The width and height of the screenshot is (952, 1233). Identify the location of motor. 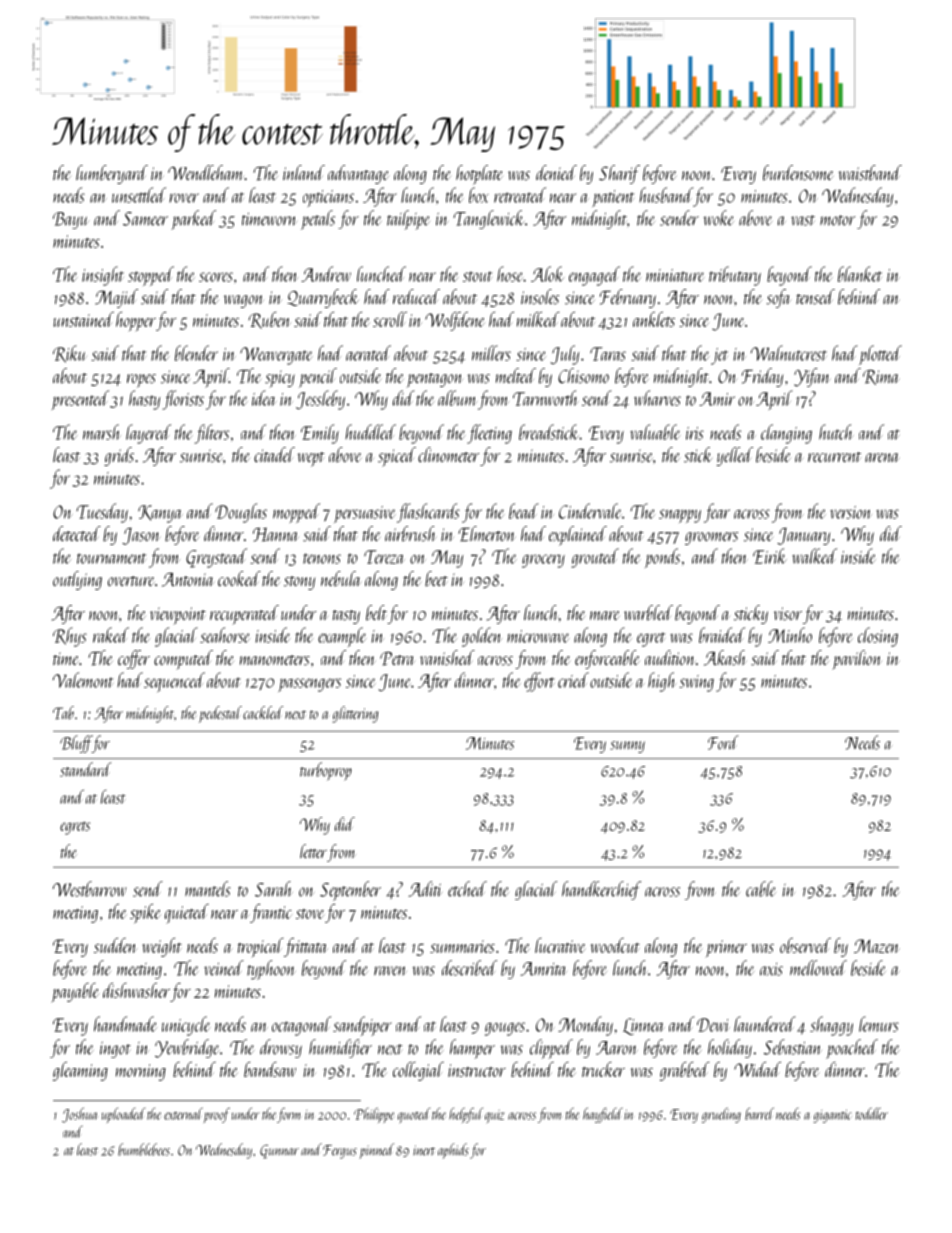
(837, 220).
